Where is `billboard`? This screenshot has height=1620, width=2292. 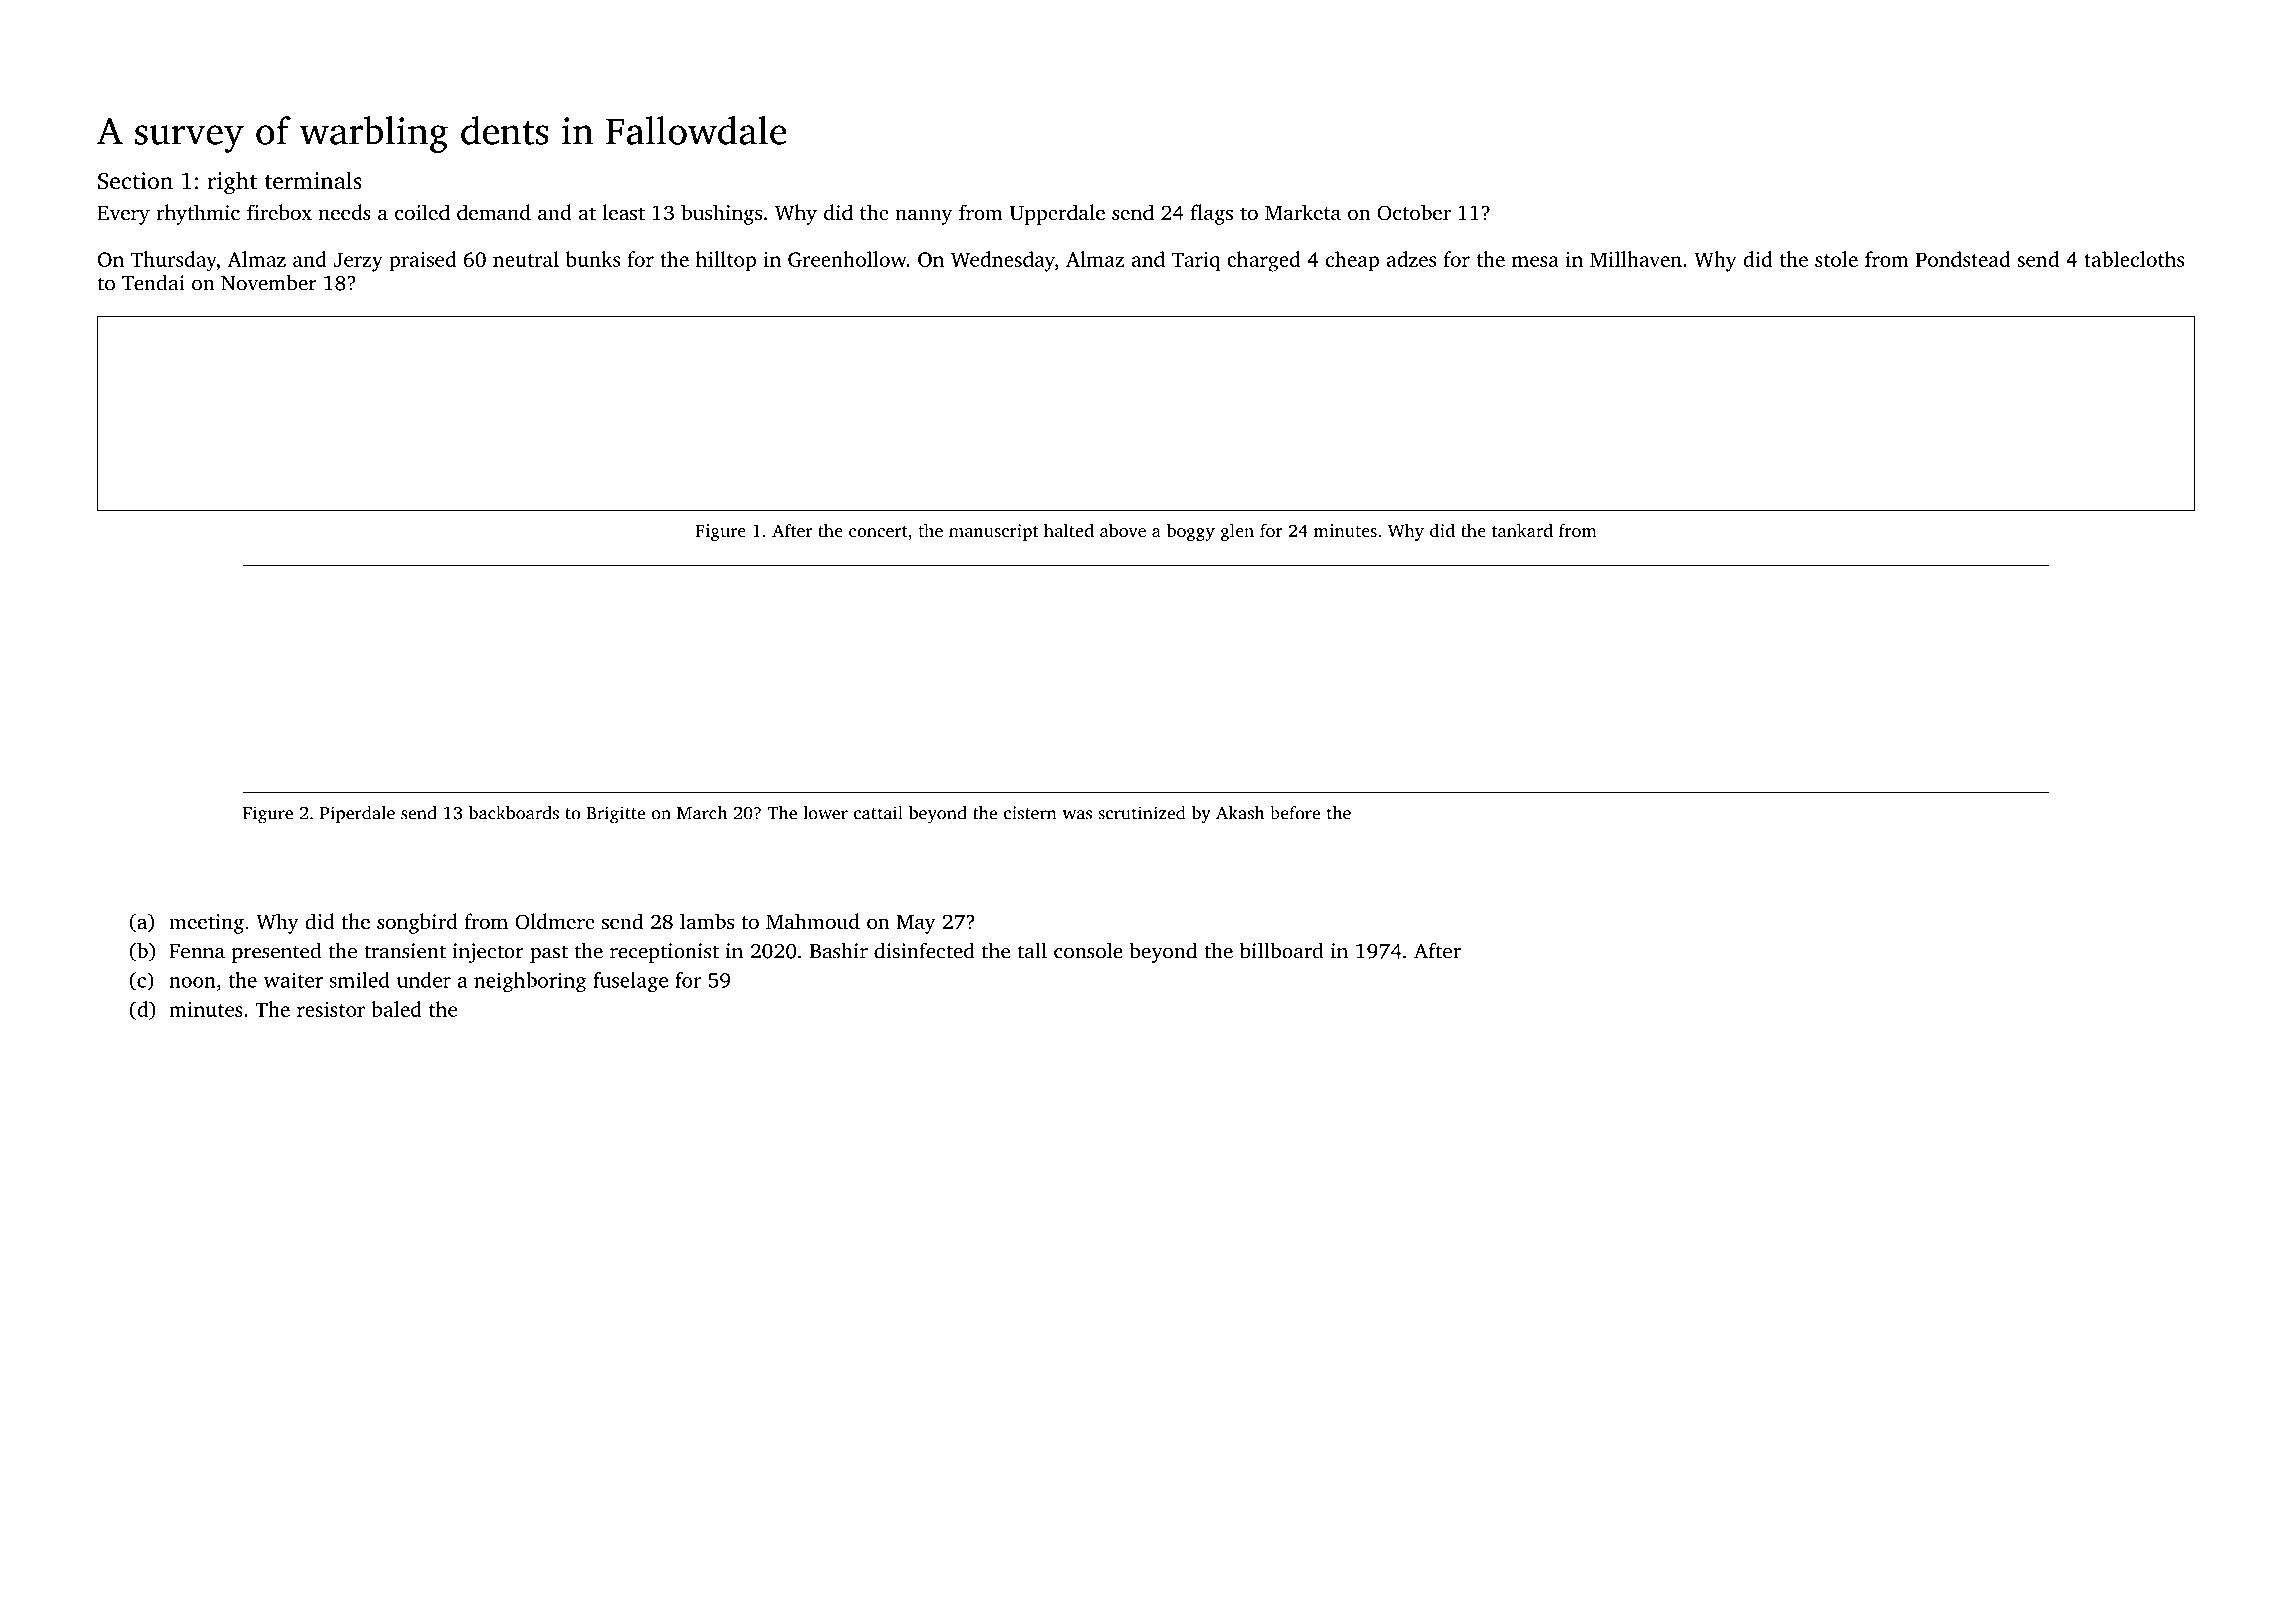
billboard is located at coordinates (1281, 950).
